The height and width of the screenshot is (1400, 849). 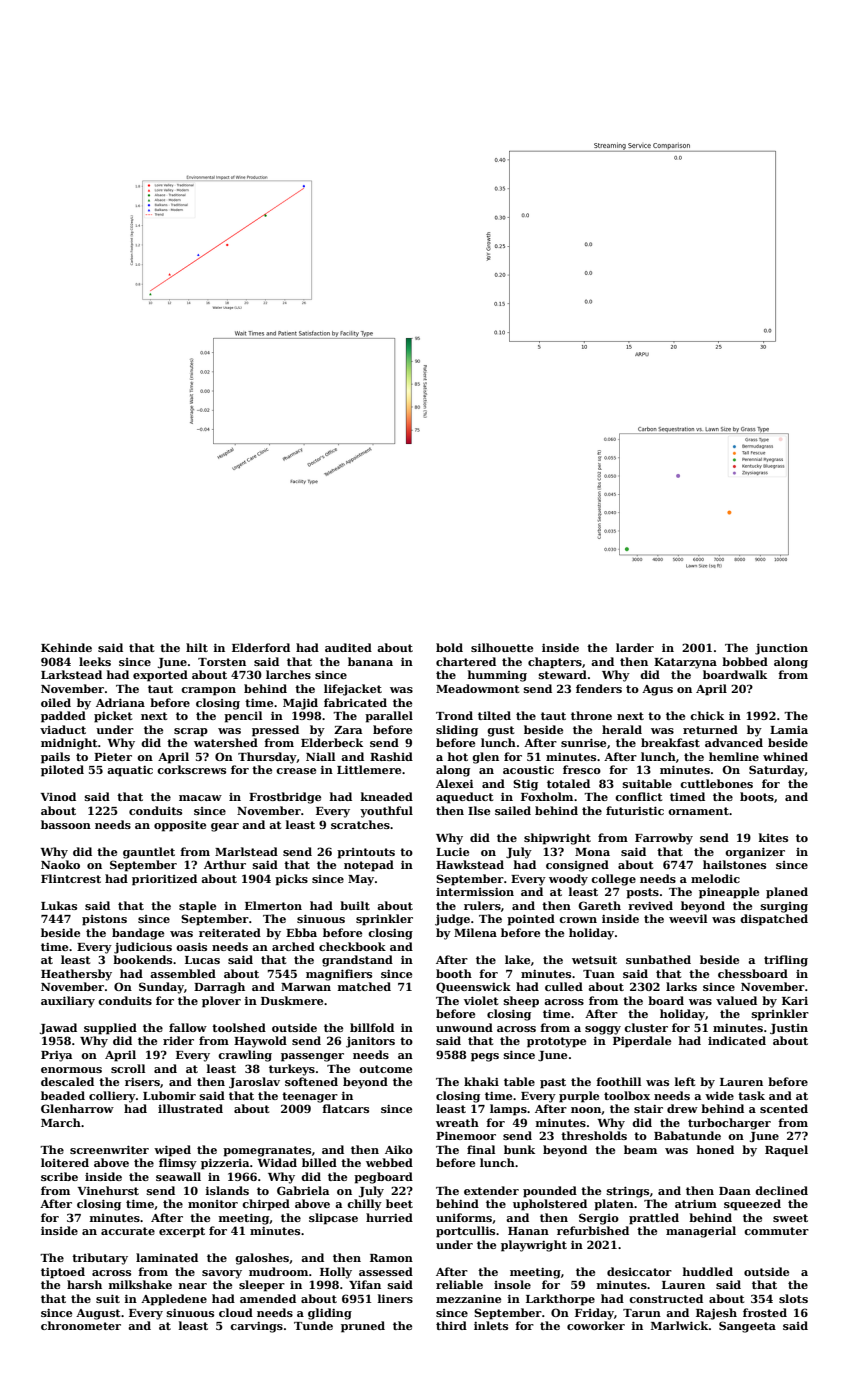 What do you see at coordinates (191, 946) in the screenshot?
I see `oasis` at bounding box center [191, 946].
